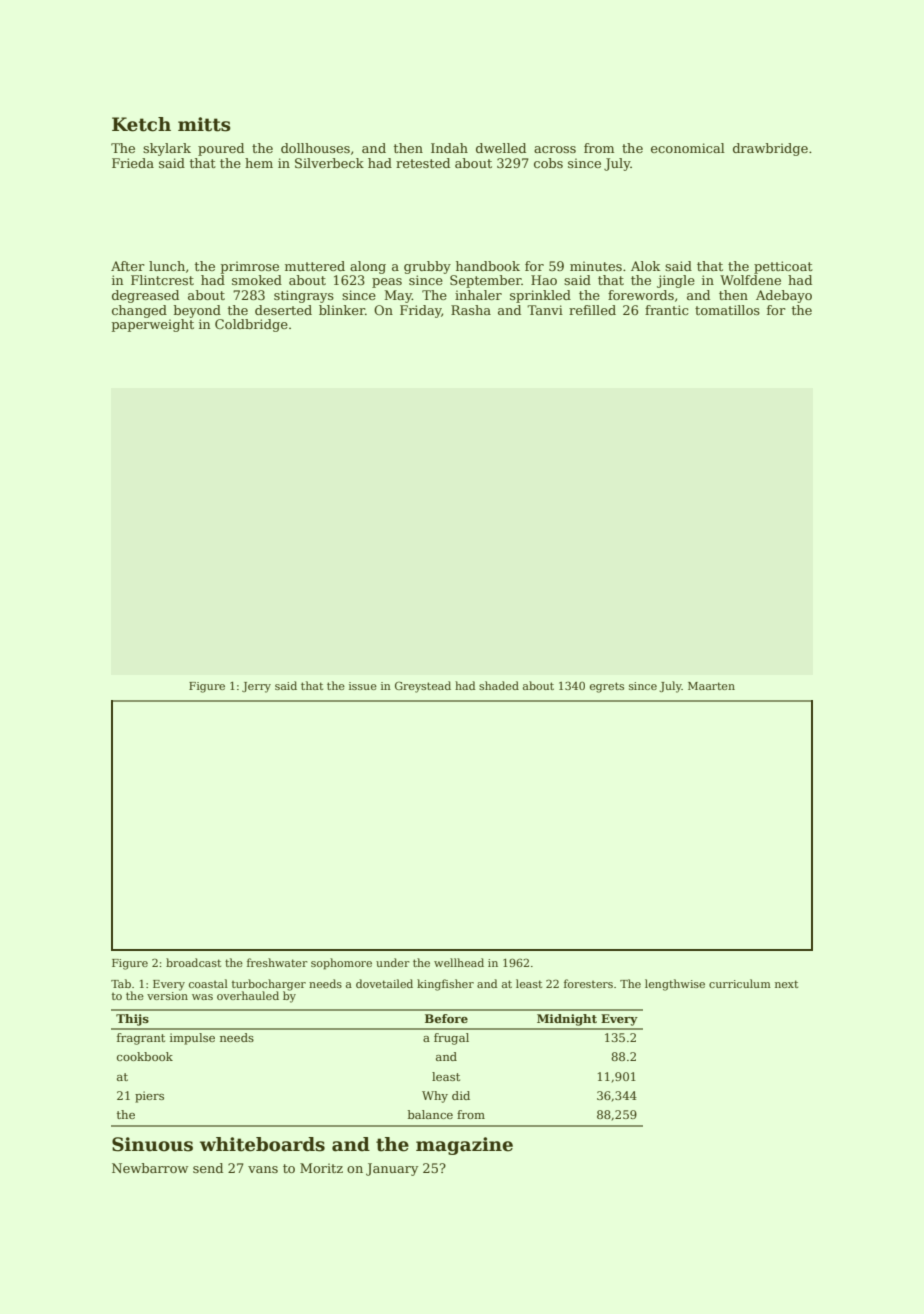  Describe the element at coordinates (499, 685) in the document. I see `shaded` at that location.
